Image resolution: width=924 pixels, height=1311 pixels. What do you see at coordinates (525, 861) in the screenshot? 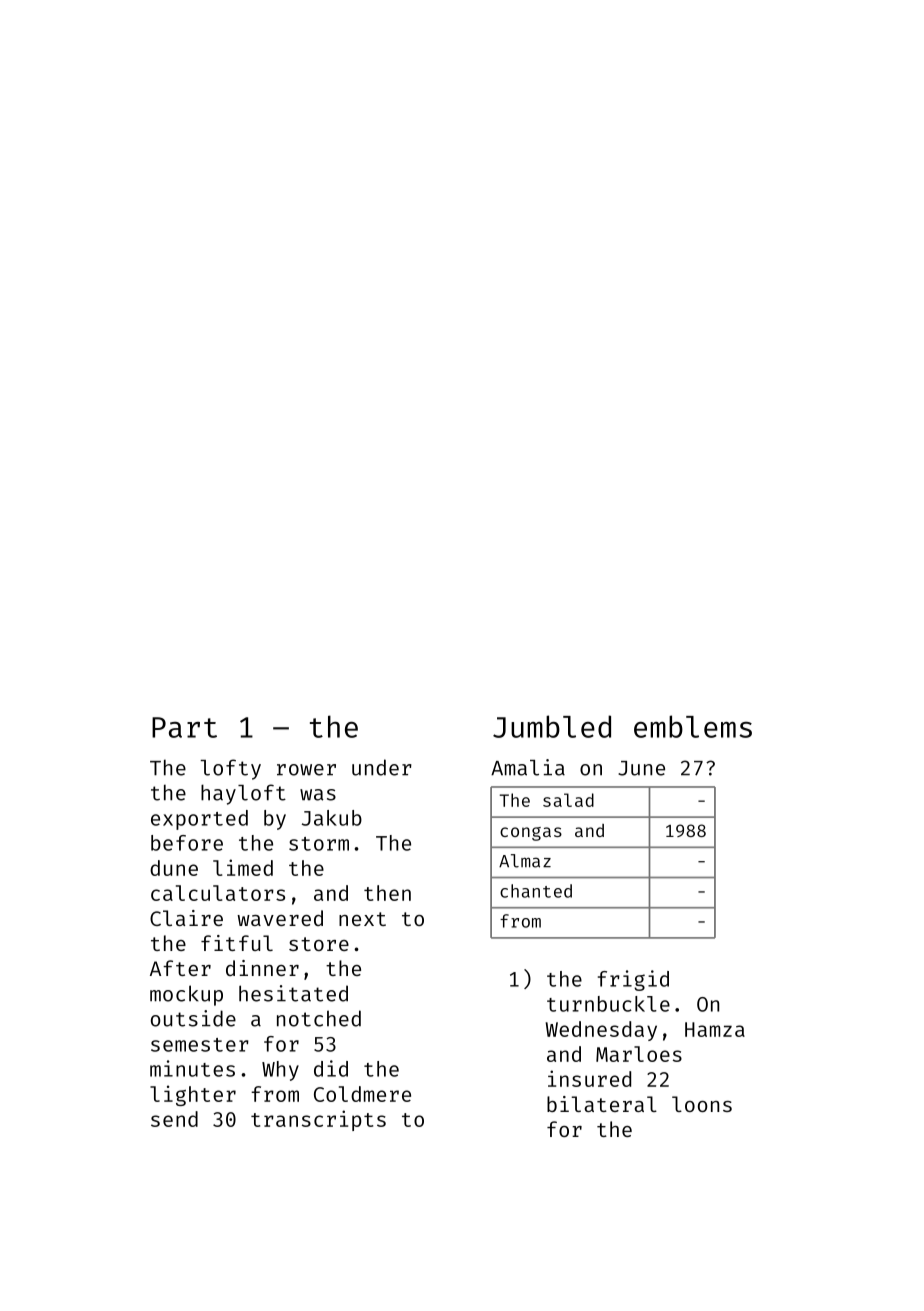
I see `Almaz` at bounding box center [525, 861].
